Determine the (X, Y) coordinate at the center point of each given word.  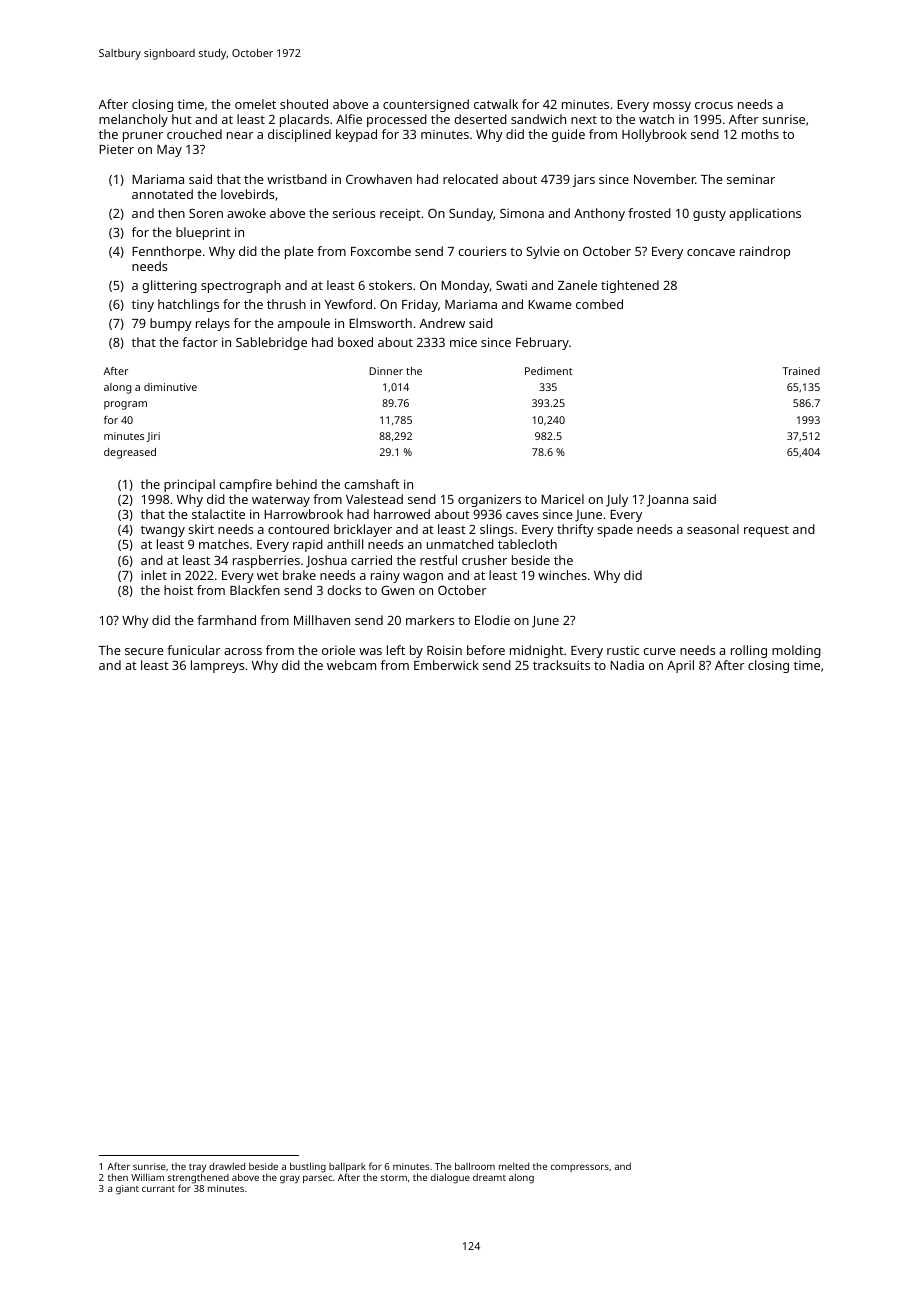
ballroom (475, 1166)
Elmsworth (380, 323)
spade (615, 530)
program (125, 405)
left (396, 650)
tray (197, 1168)
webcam (351, 665)
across (243, 651)
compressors (580, 1168)
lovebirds (247, 194)
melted (514, 1166)
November (664, 179)
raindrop (765, 252)
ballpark (347, 1167)
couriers (482, 251)
